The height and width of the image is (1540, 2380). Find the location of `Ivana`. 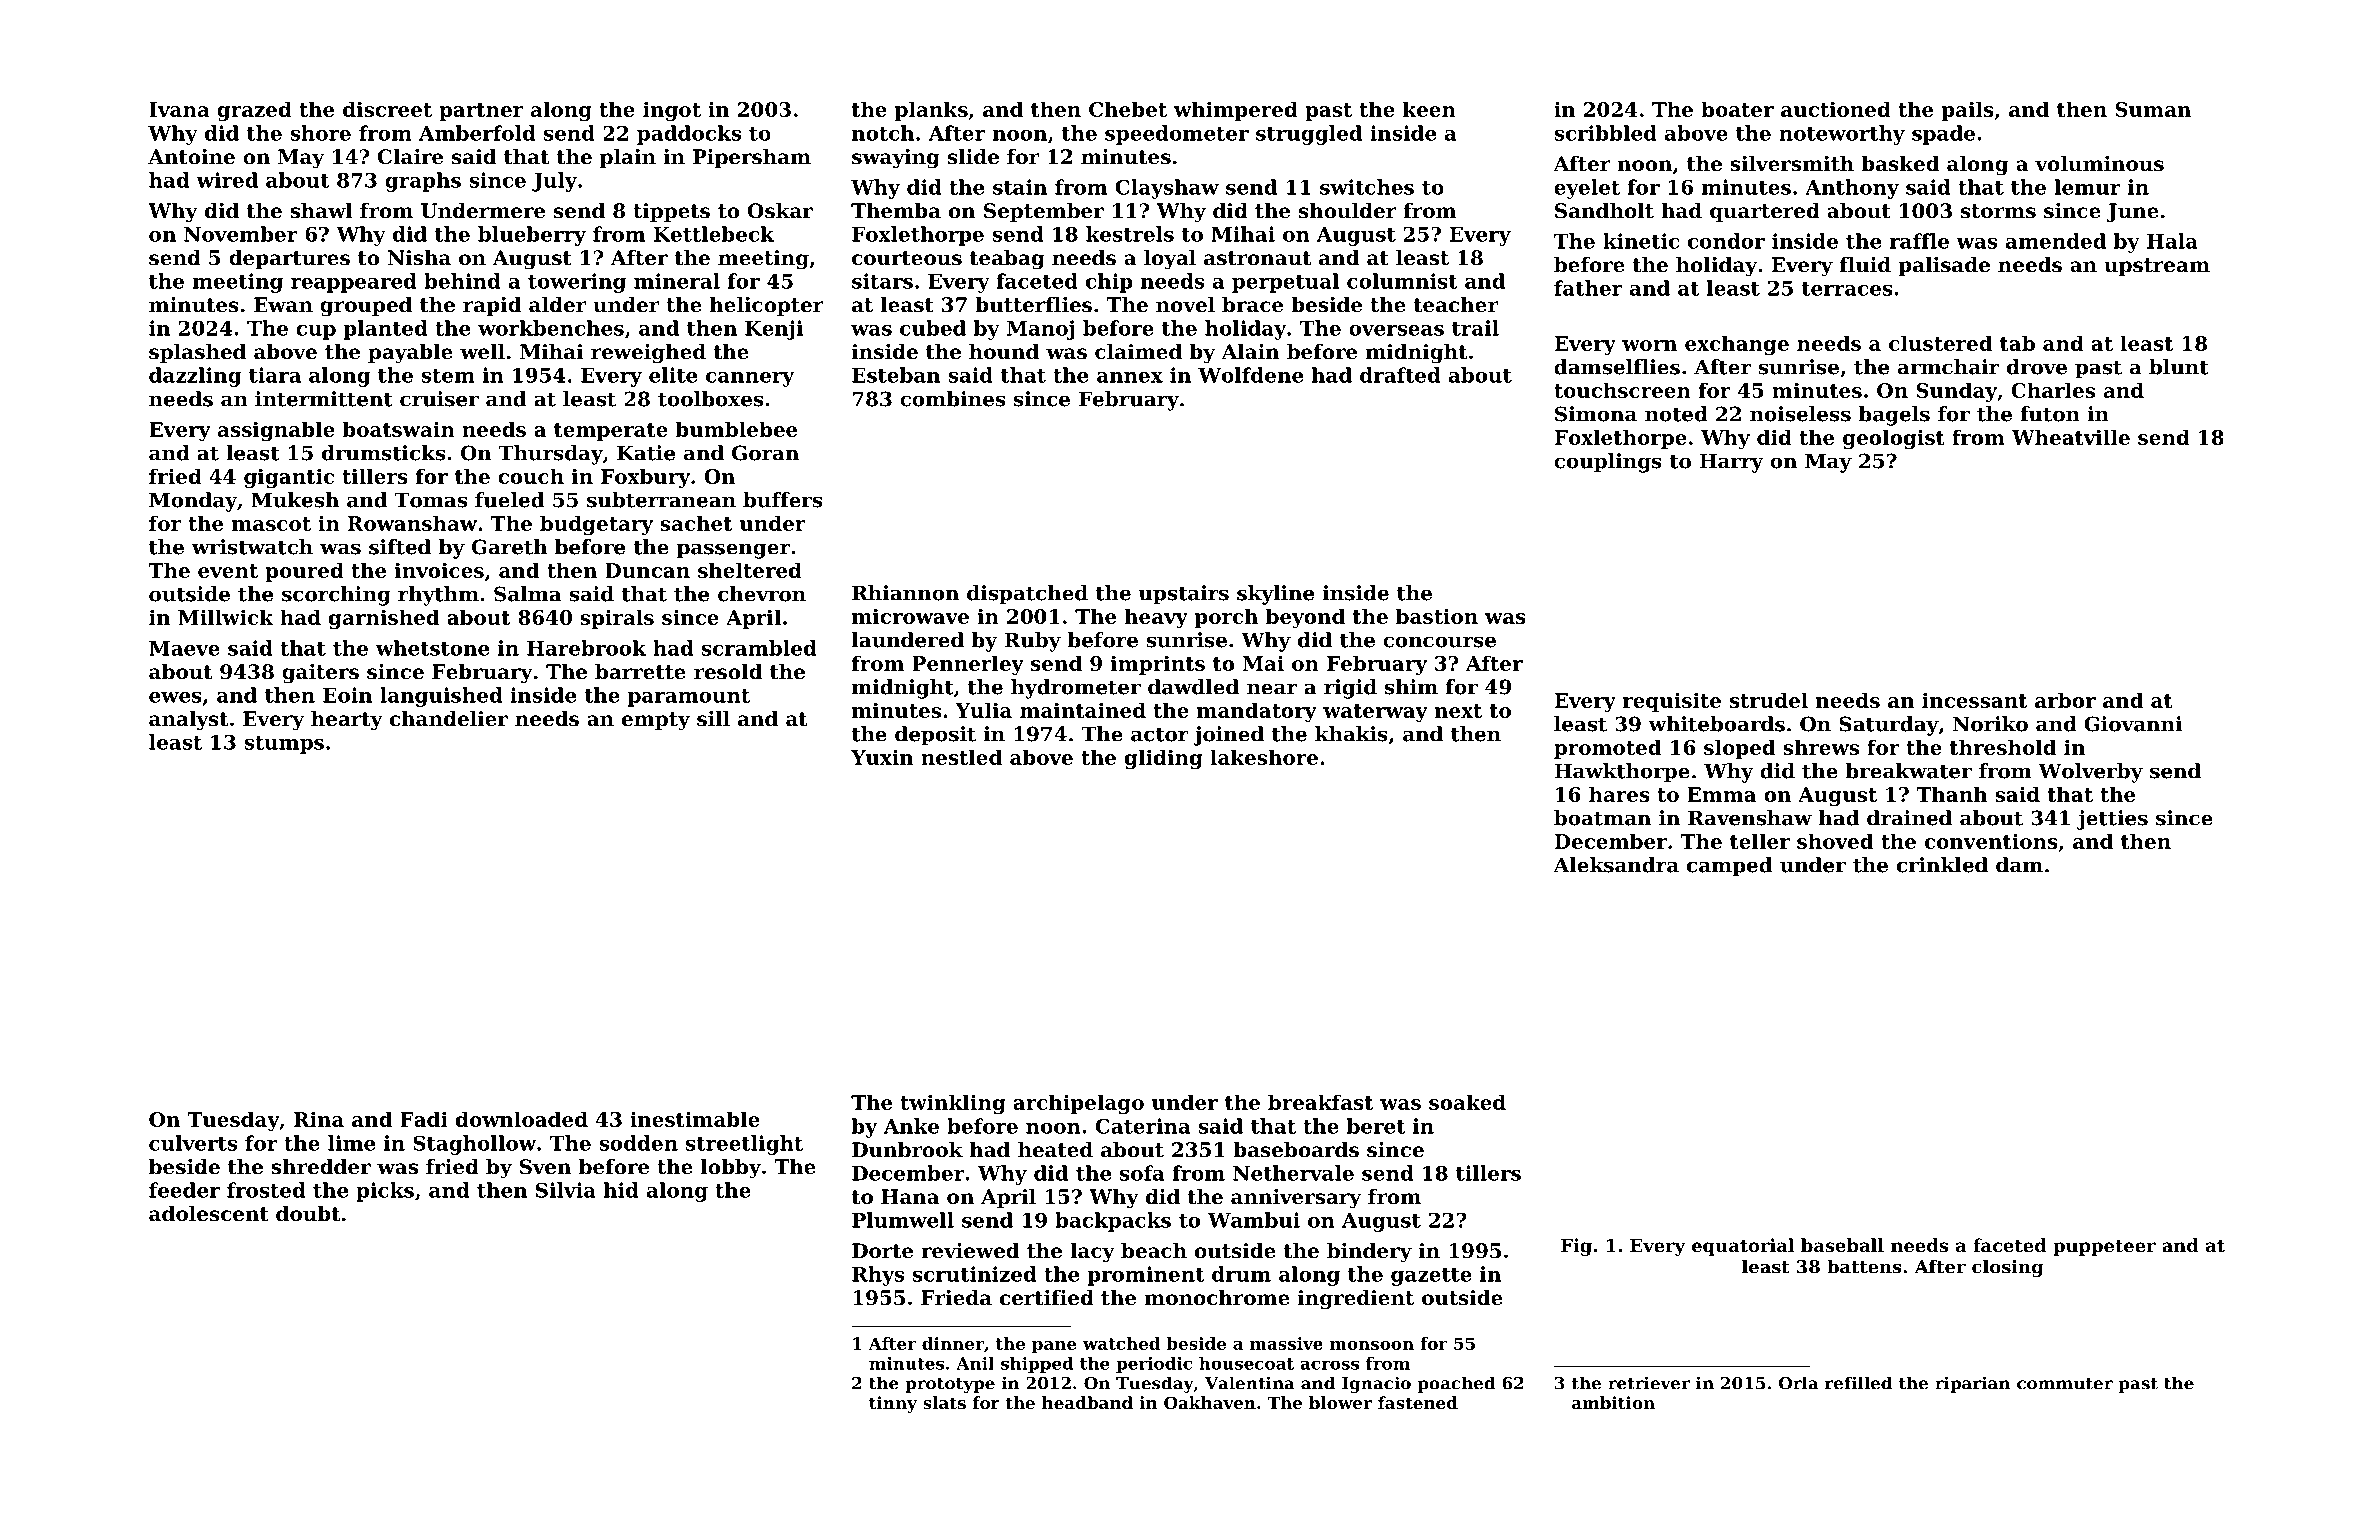

Ivana is located at coordinates (179, 109).
